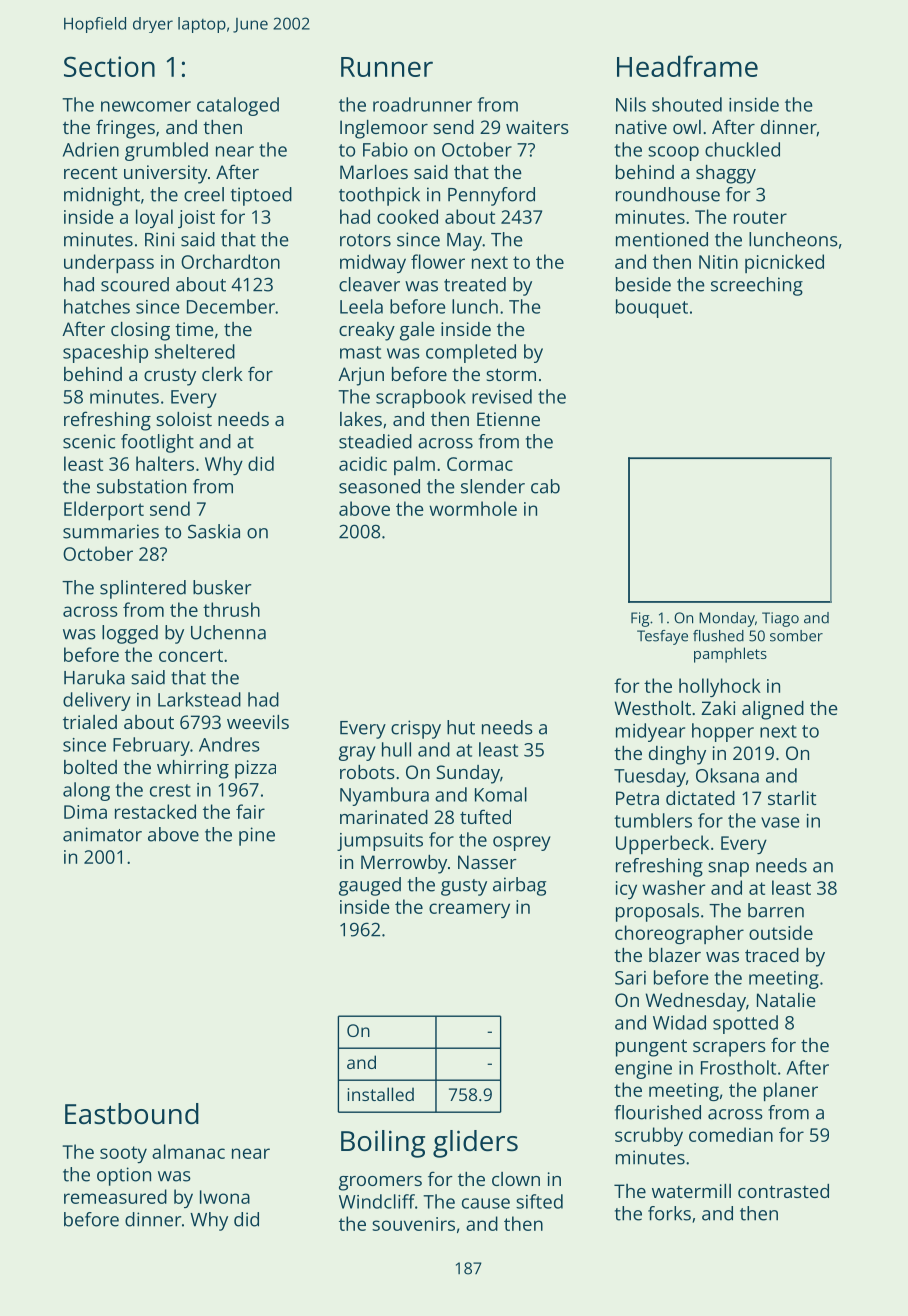 The height and width of the image is (1316, 908). Describe the element at coordinates (486, 1203) in the image. I see `cause` at that location.
